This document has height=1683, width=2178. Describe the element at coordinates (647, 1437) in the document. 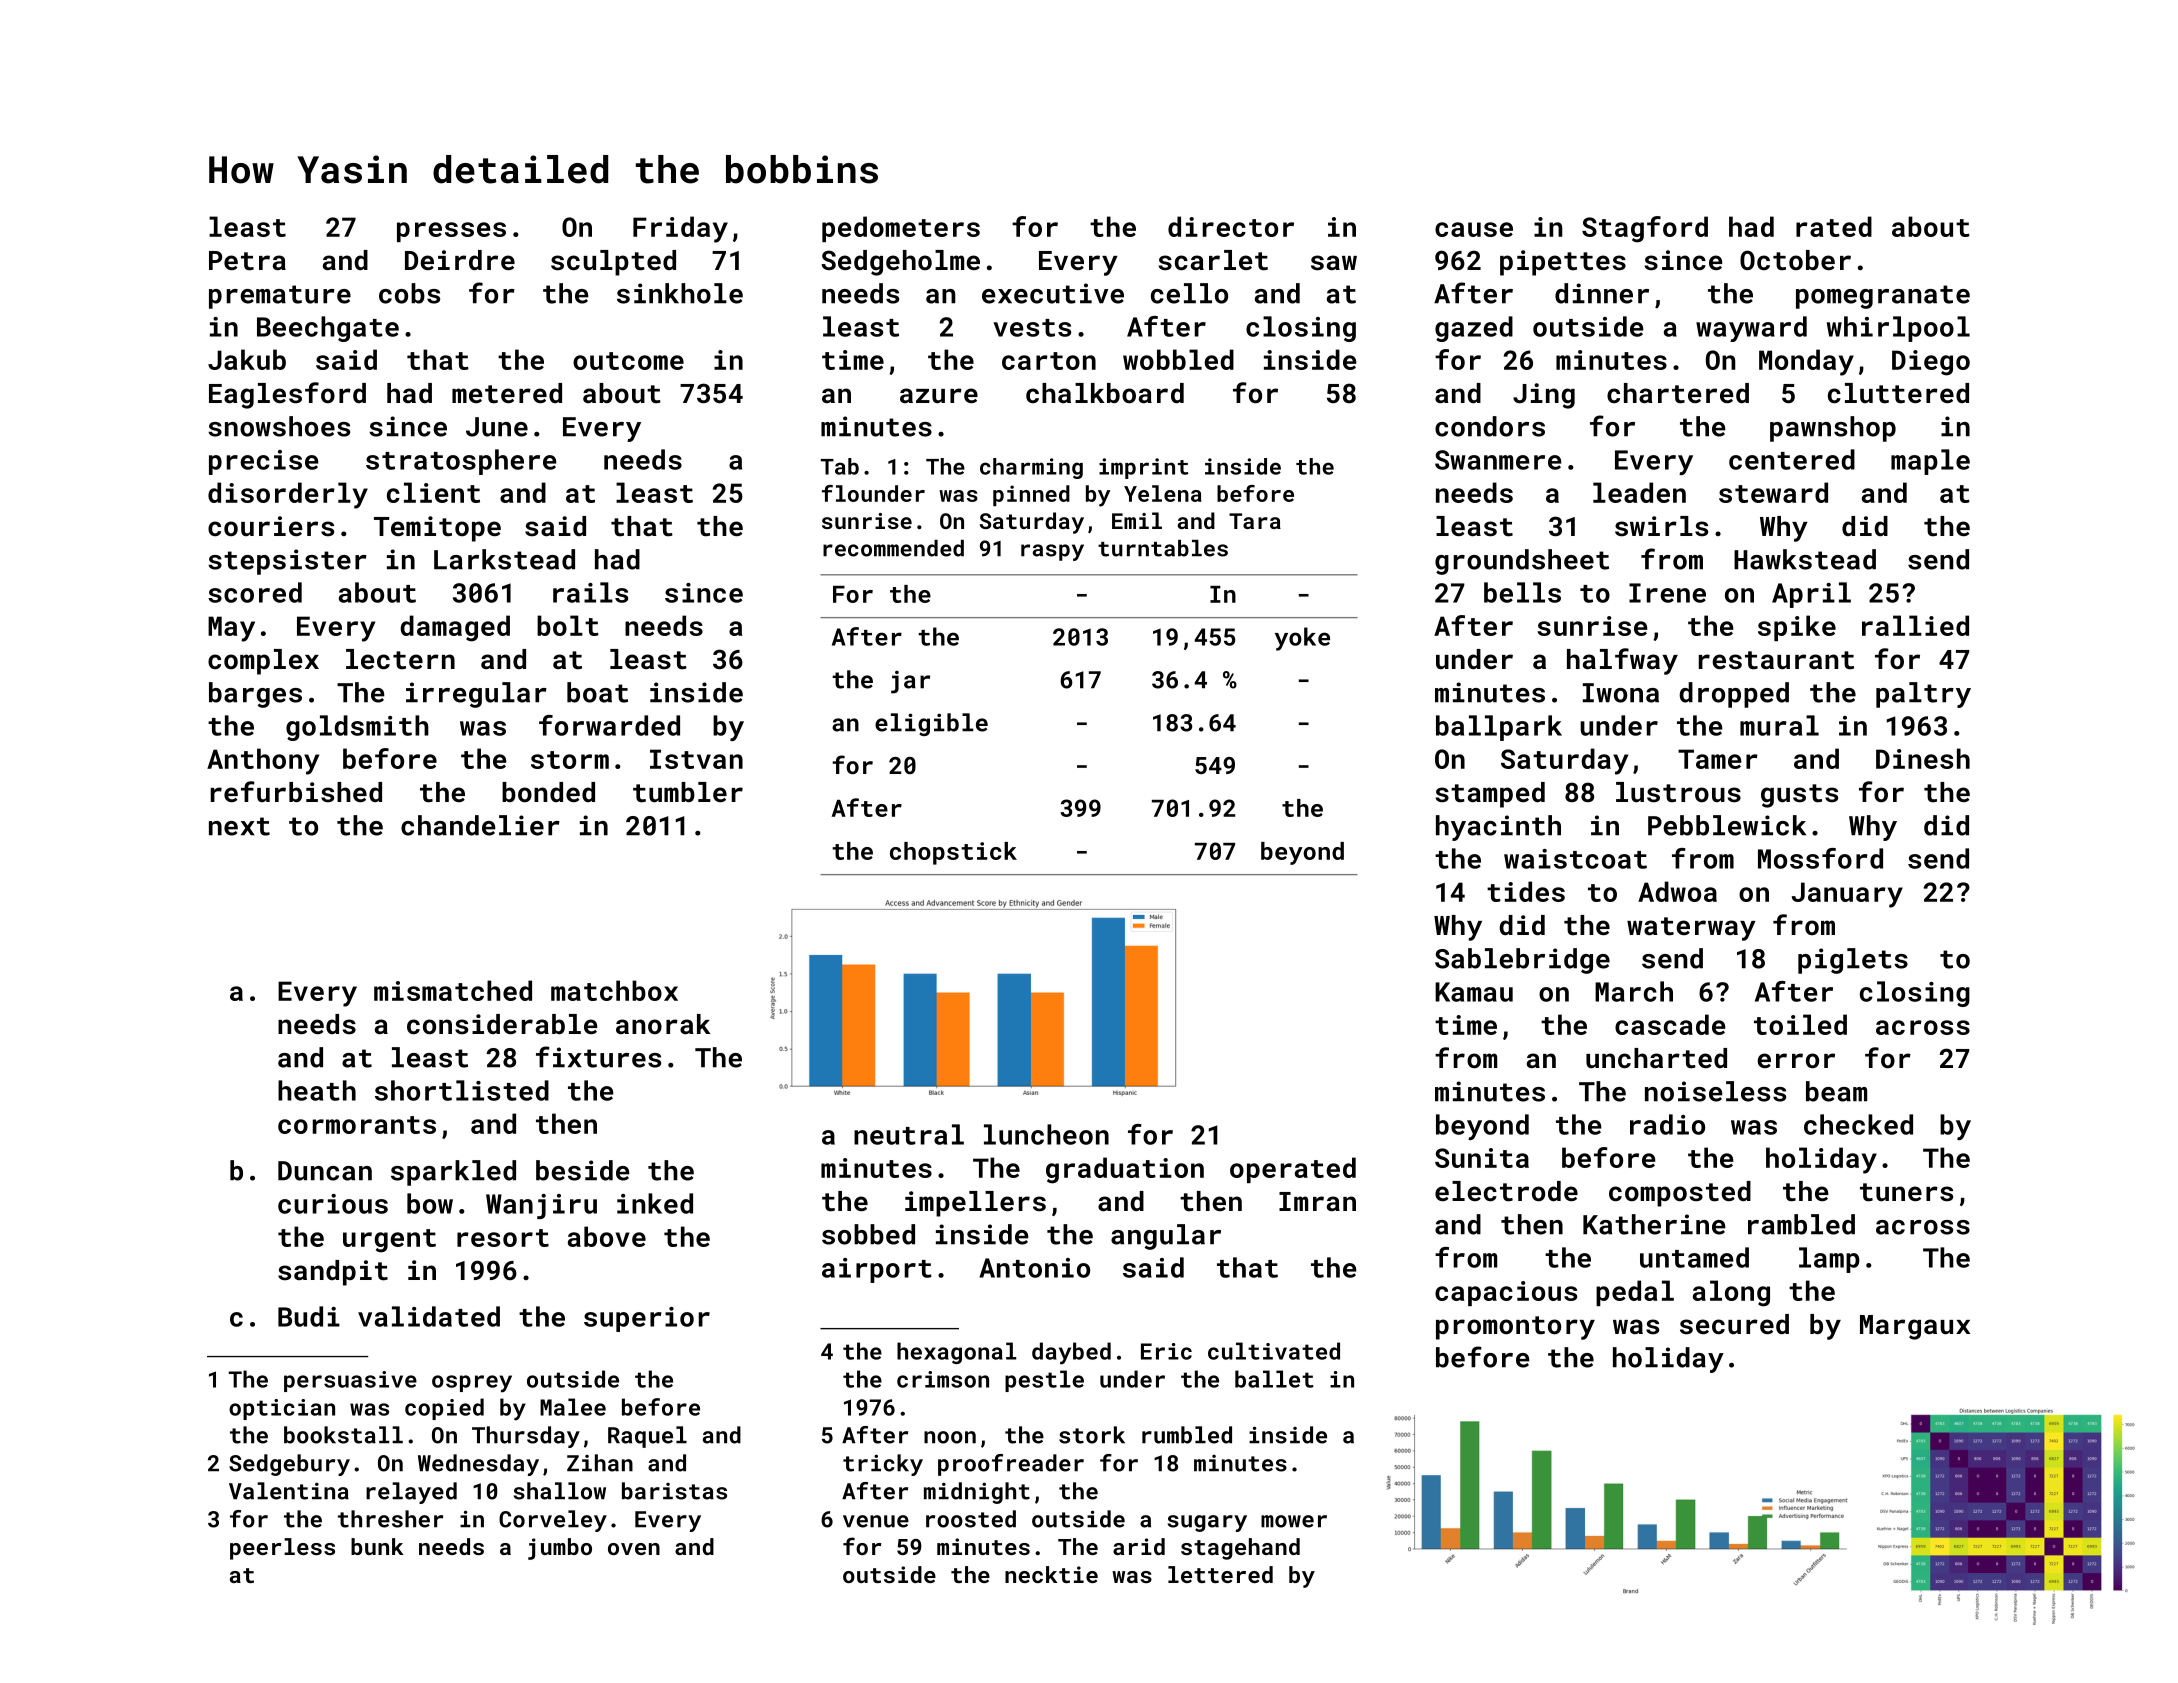

I see `Raquel` at that location.
